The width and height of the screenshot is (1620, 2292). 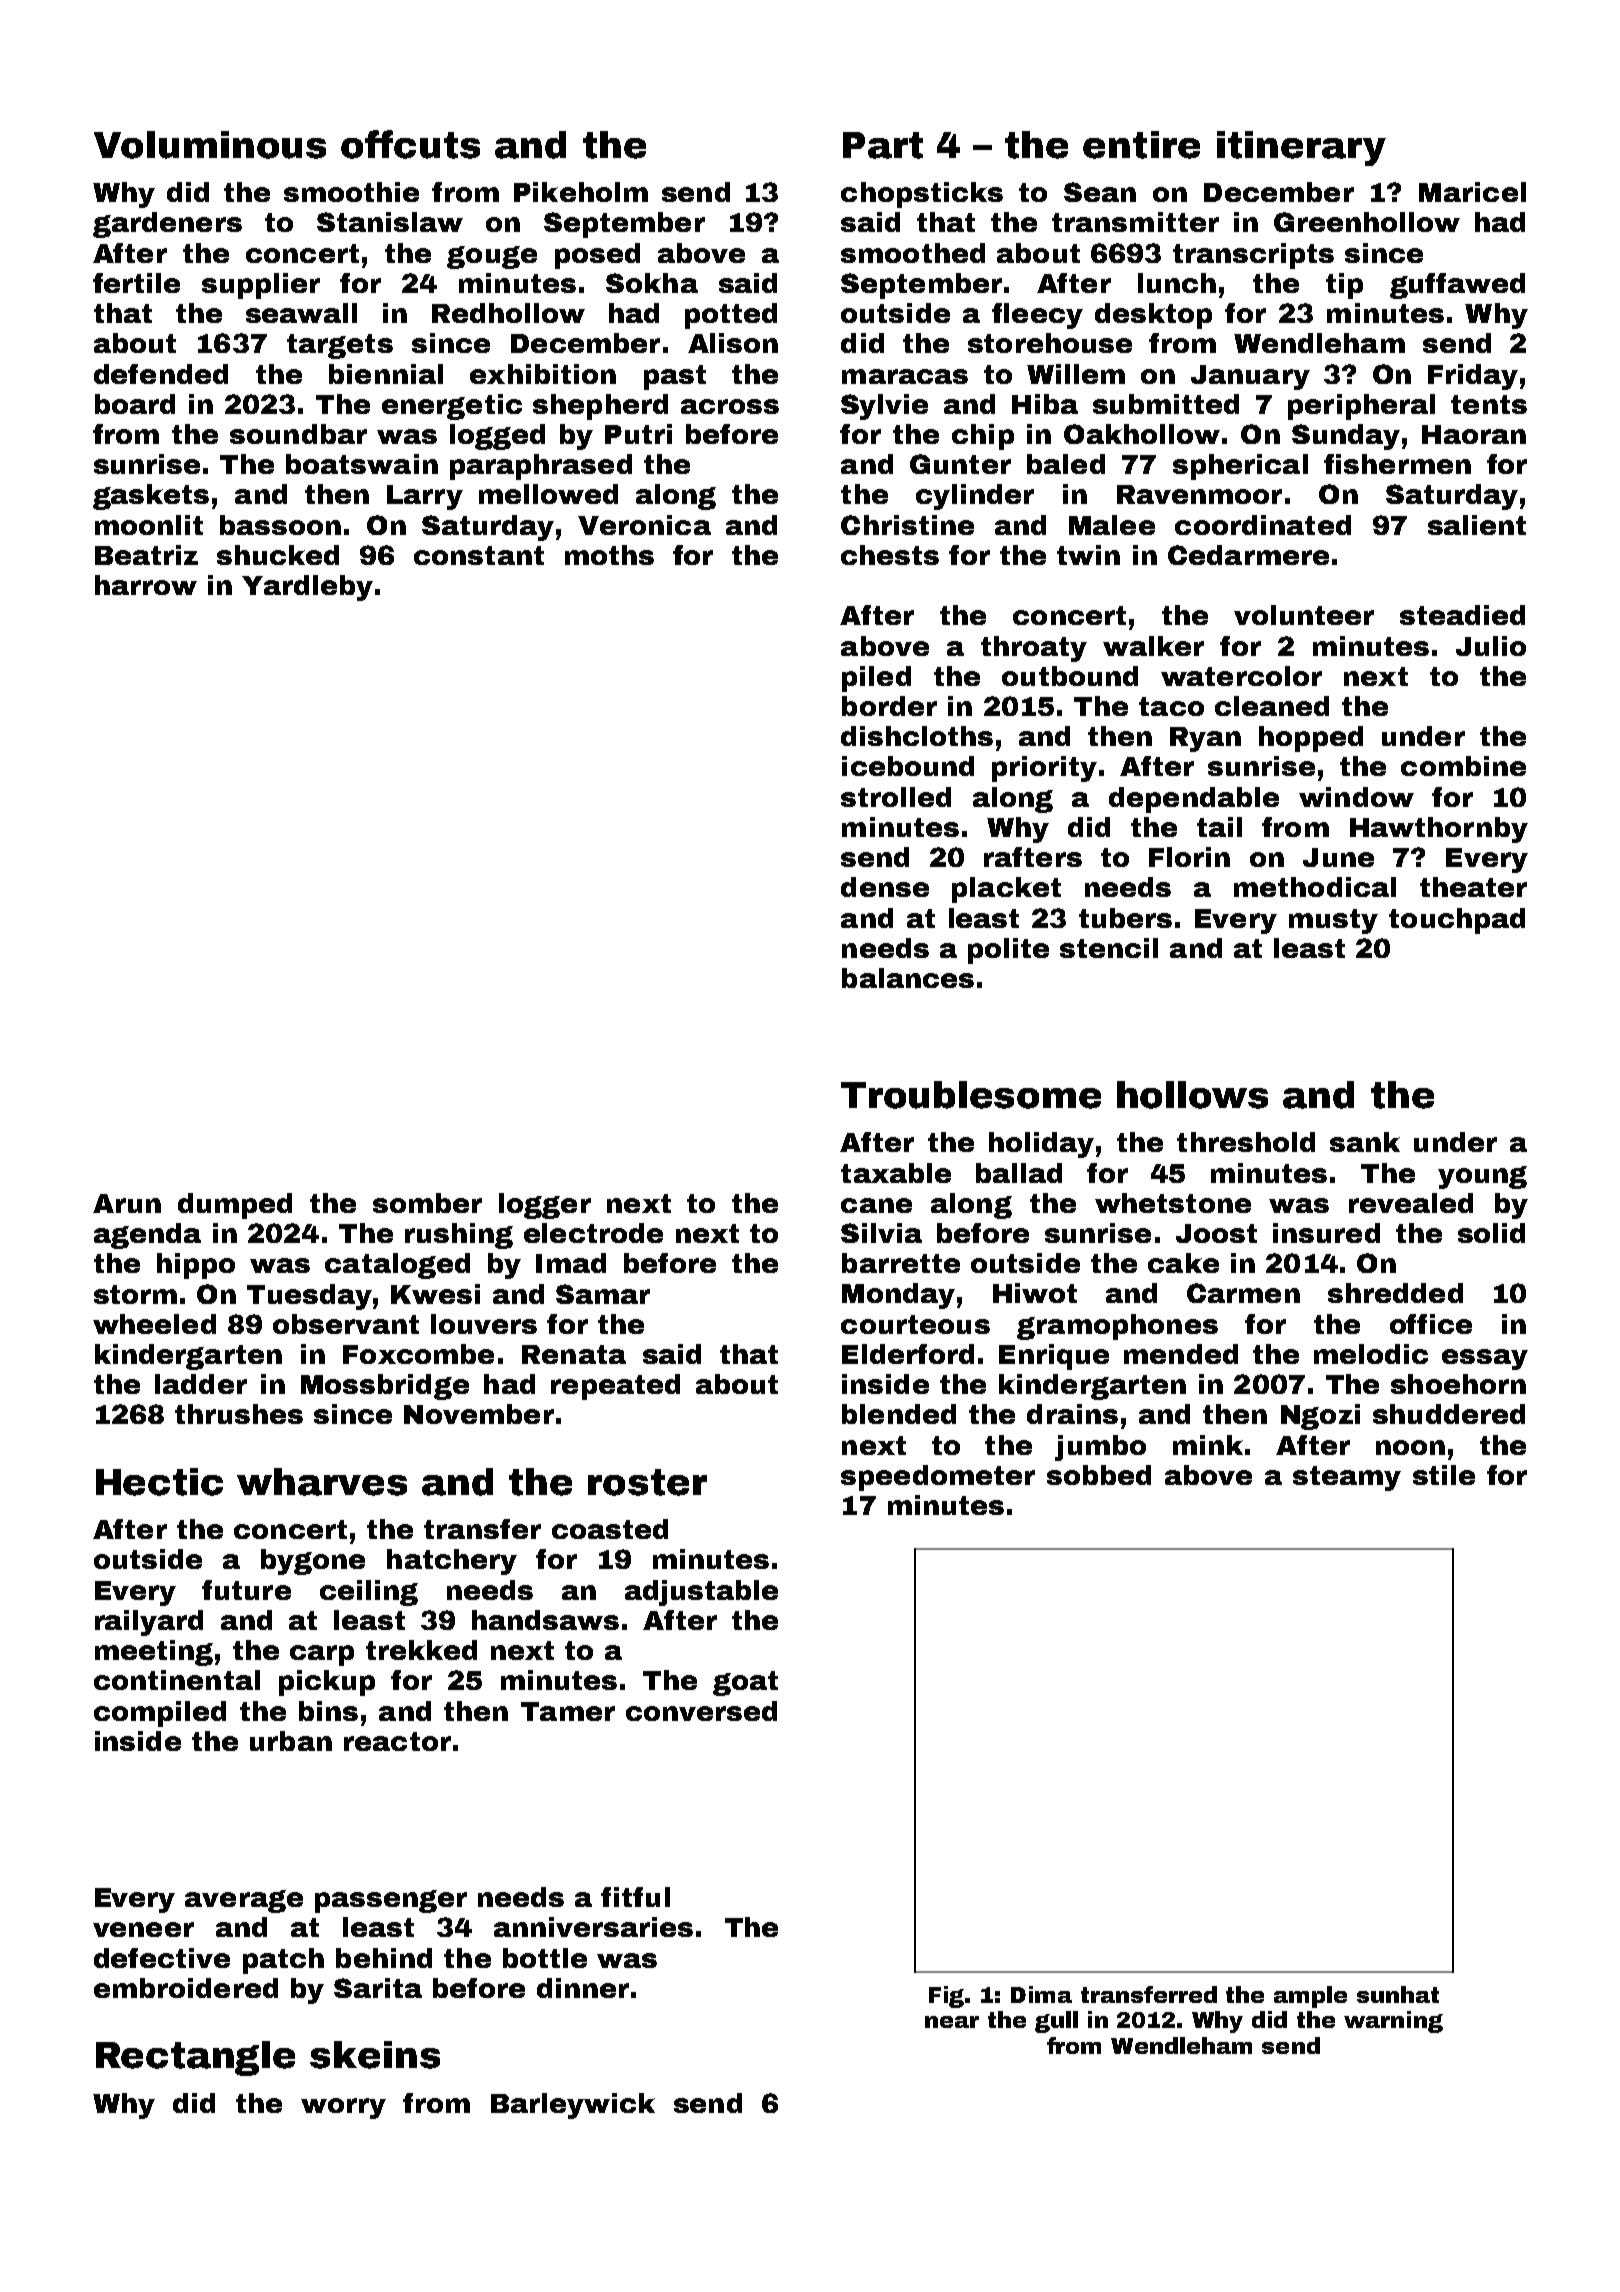 I want to click on energetic, so click(x=452, y=407).
